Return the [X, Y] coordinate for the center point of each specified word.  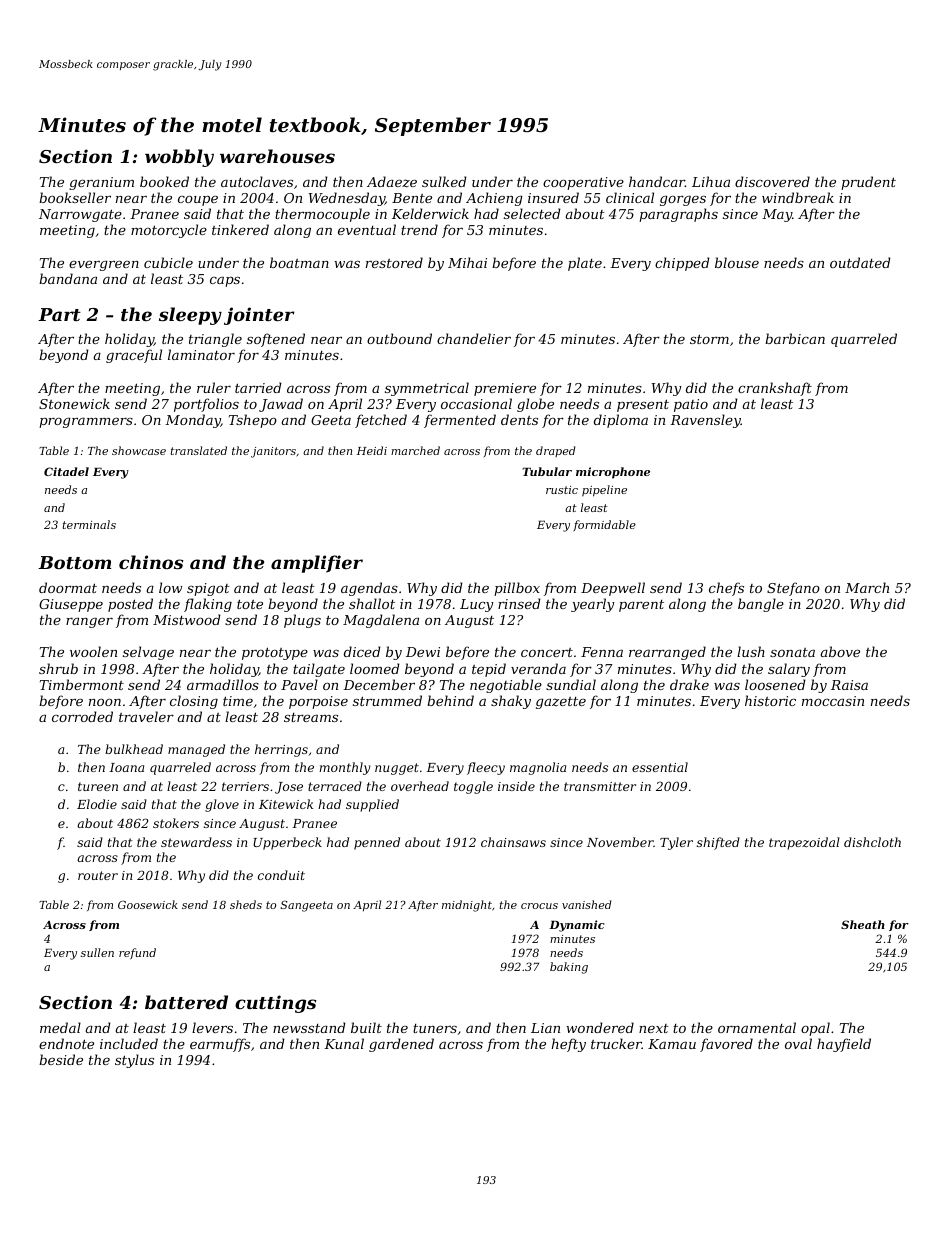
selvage [148, 653]
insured [553, 197]
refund [137, 953]
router [98, 875]
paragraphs [678, 215]
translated [199, 450]
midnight [467, 906]
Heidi [372, 450]
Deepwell [613, 589]
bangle [761, 605]
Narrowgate [80, 215]
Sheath [863, 924]
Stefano [793, 589]
